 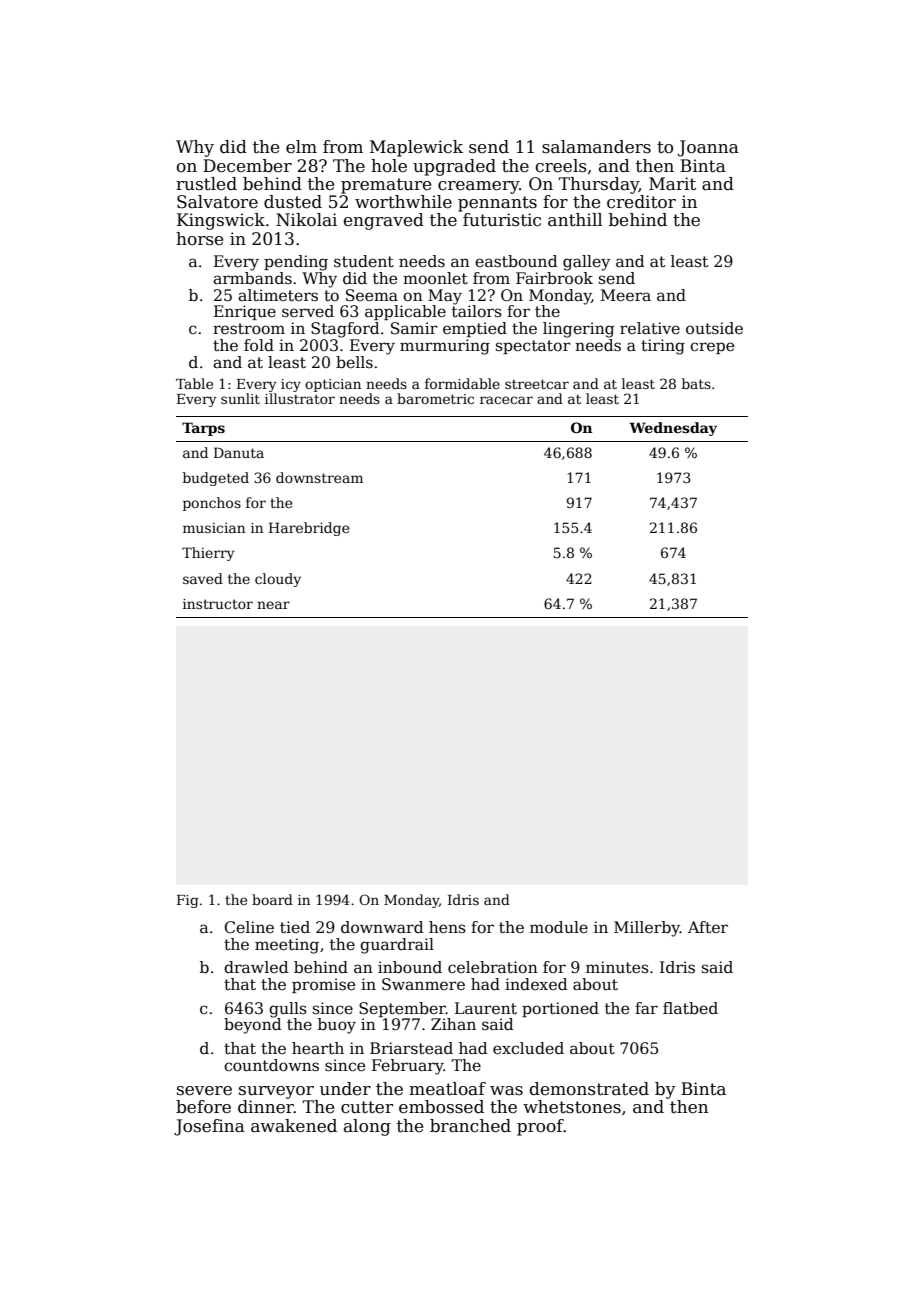 What do you see at coordinates (559, 927) in the screenshot?
I see `module` at bounding box center [559, 927].
